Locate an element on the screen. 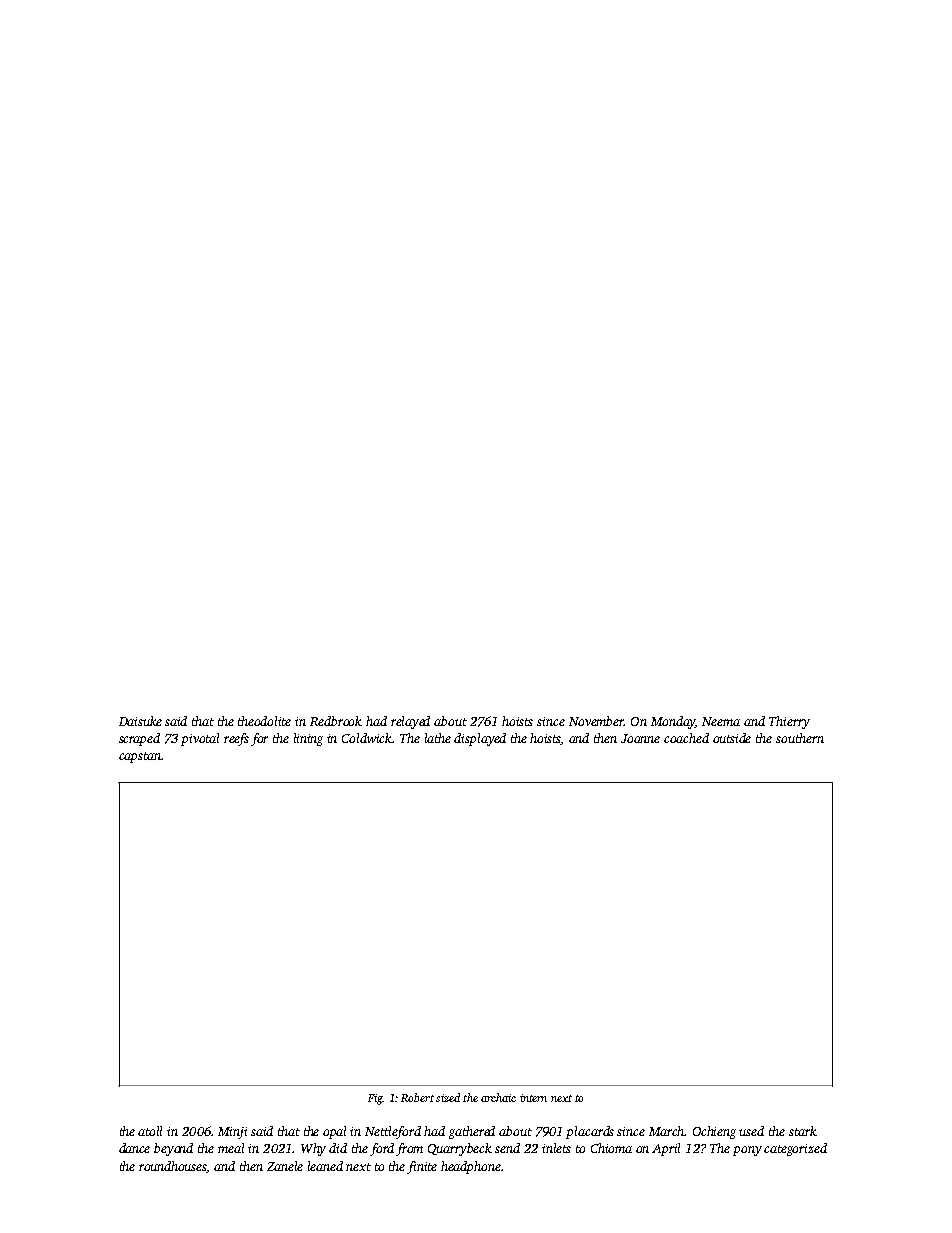 The image size is (952, 1233). April is located at coordinates (666, 1149).
